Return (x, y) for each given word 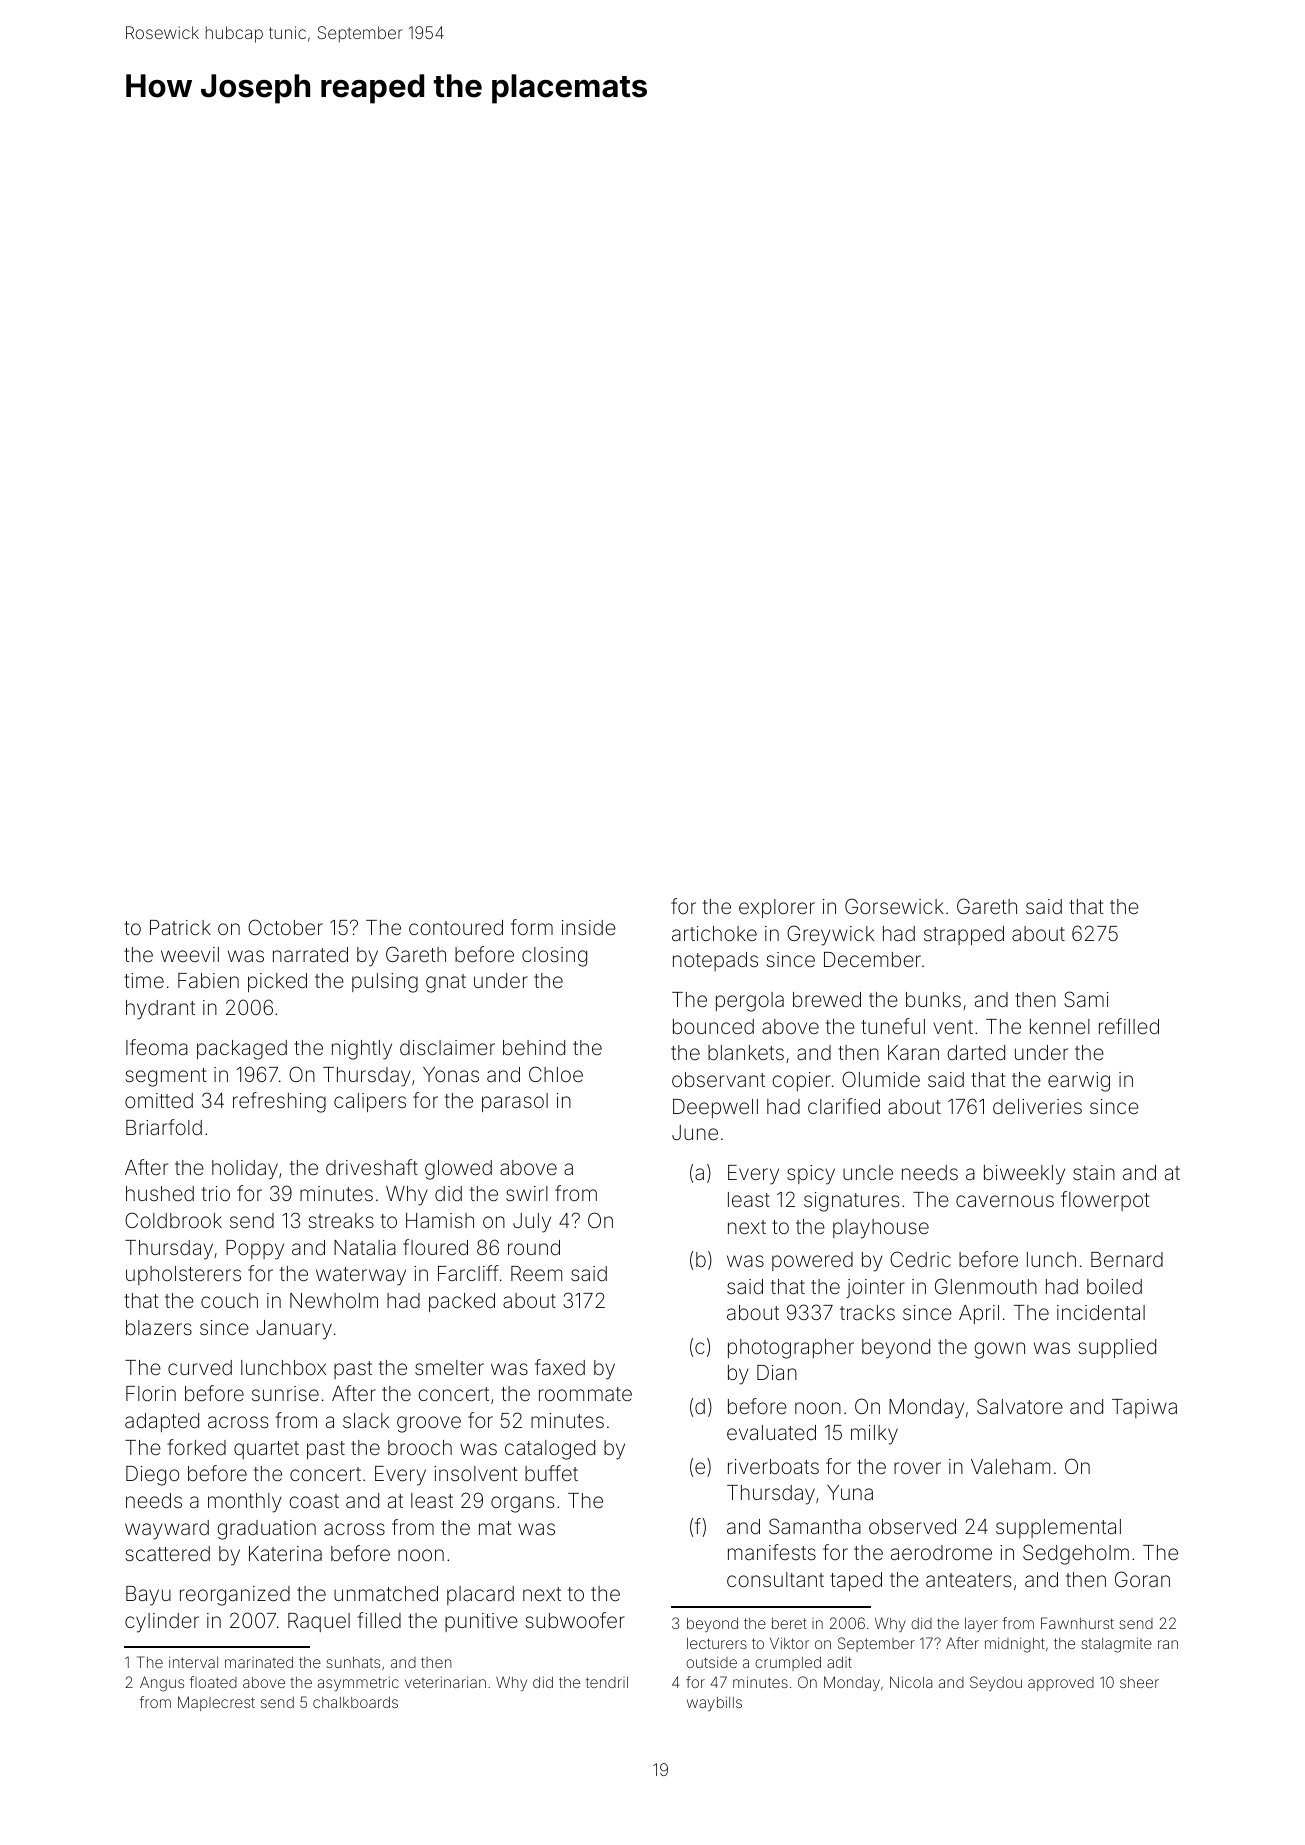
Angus (162, 1684)
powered (812, 1261)
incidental (1101, 1312)
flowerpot (1105, 1201)
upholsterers (183, 1275)
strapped (964, 935)
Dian (777, 1372)
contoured (456, 927)
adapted (162, 1422)
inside (589, 927)
